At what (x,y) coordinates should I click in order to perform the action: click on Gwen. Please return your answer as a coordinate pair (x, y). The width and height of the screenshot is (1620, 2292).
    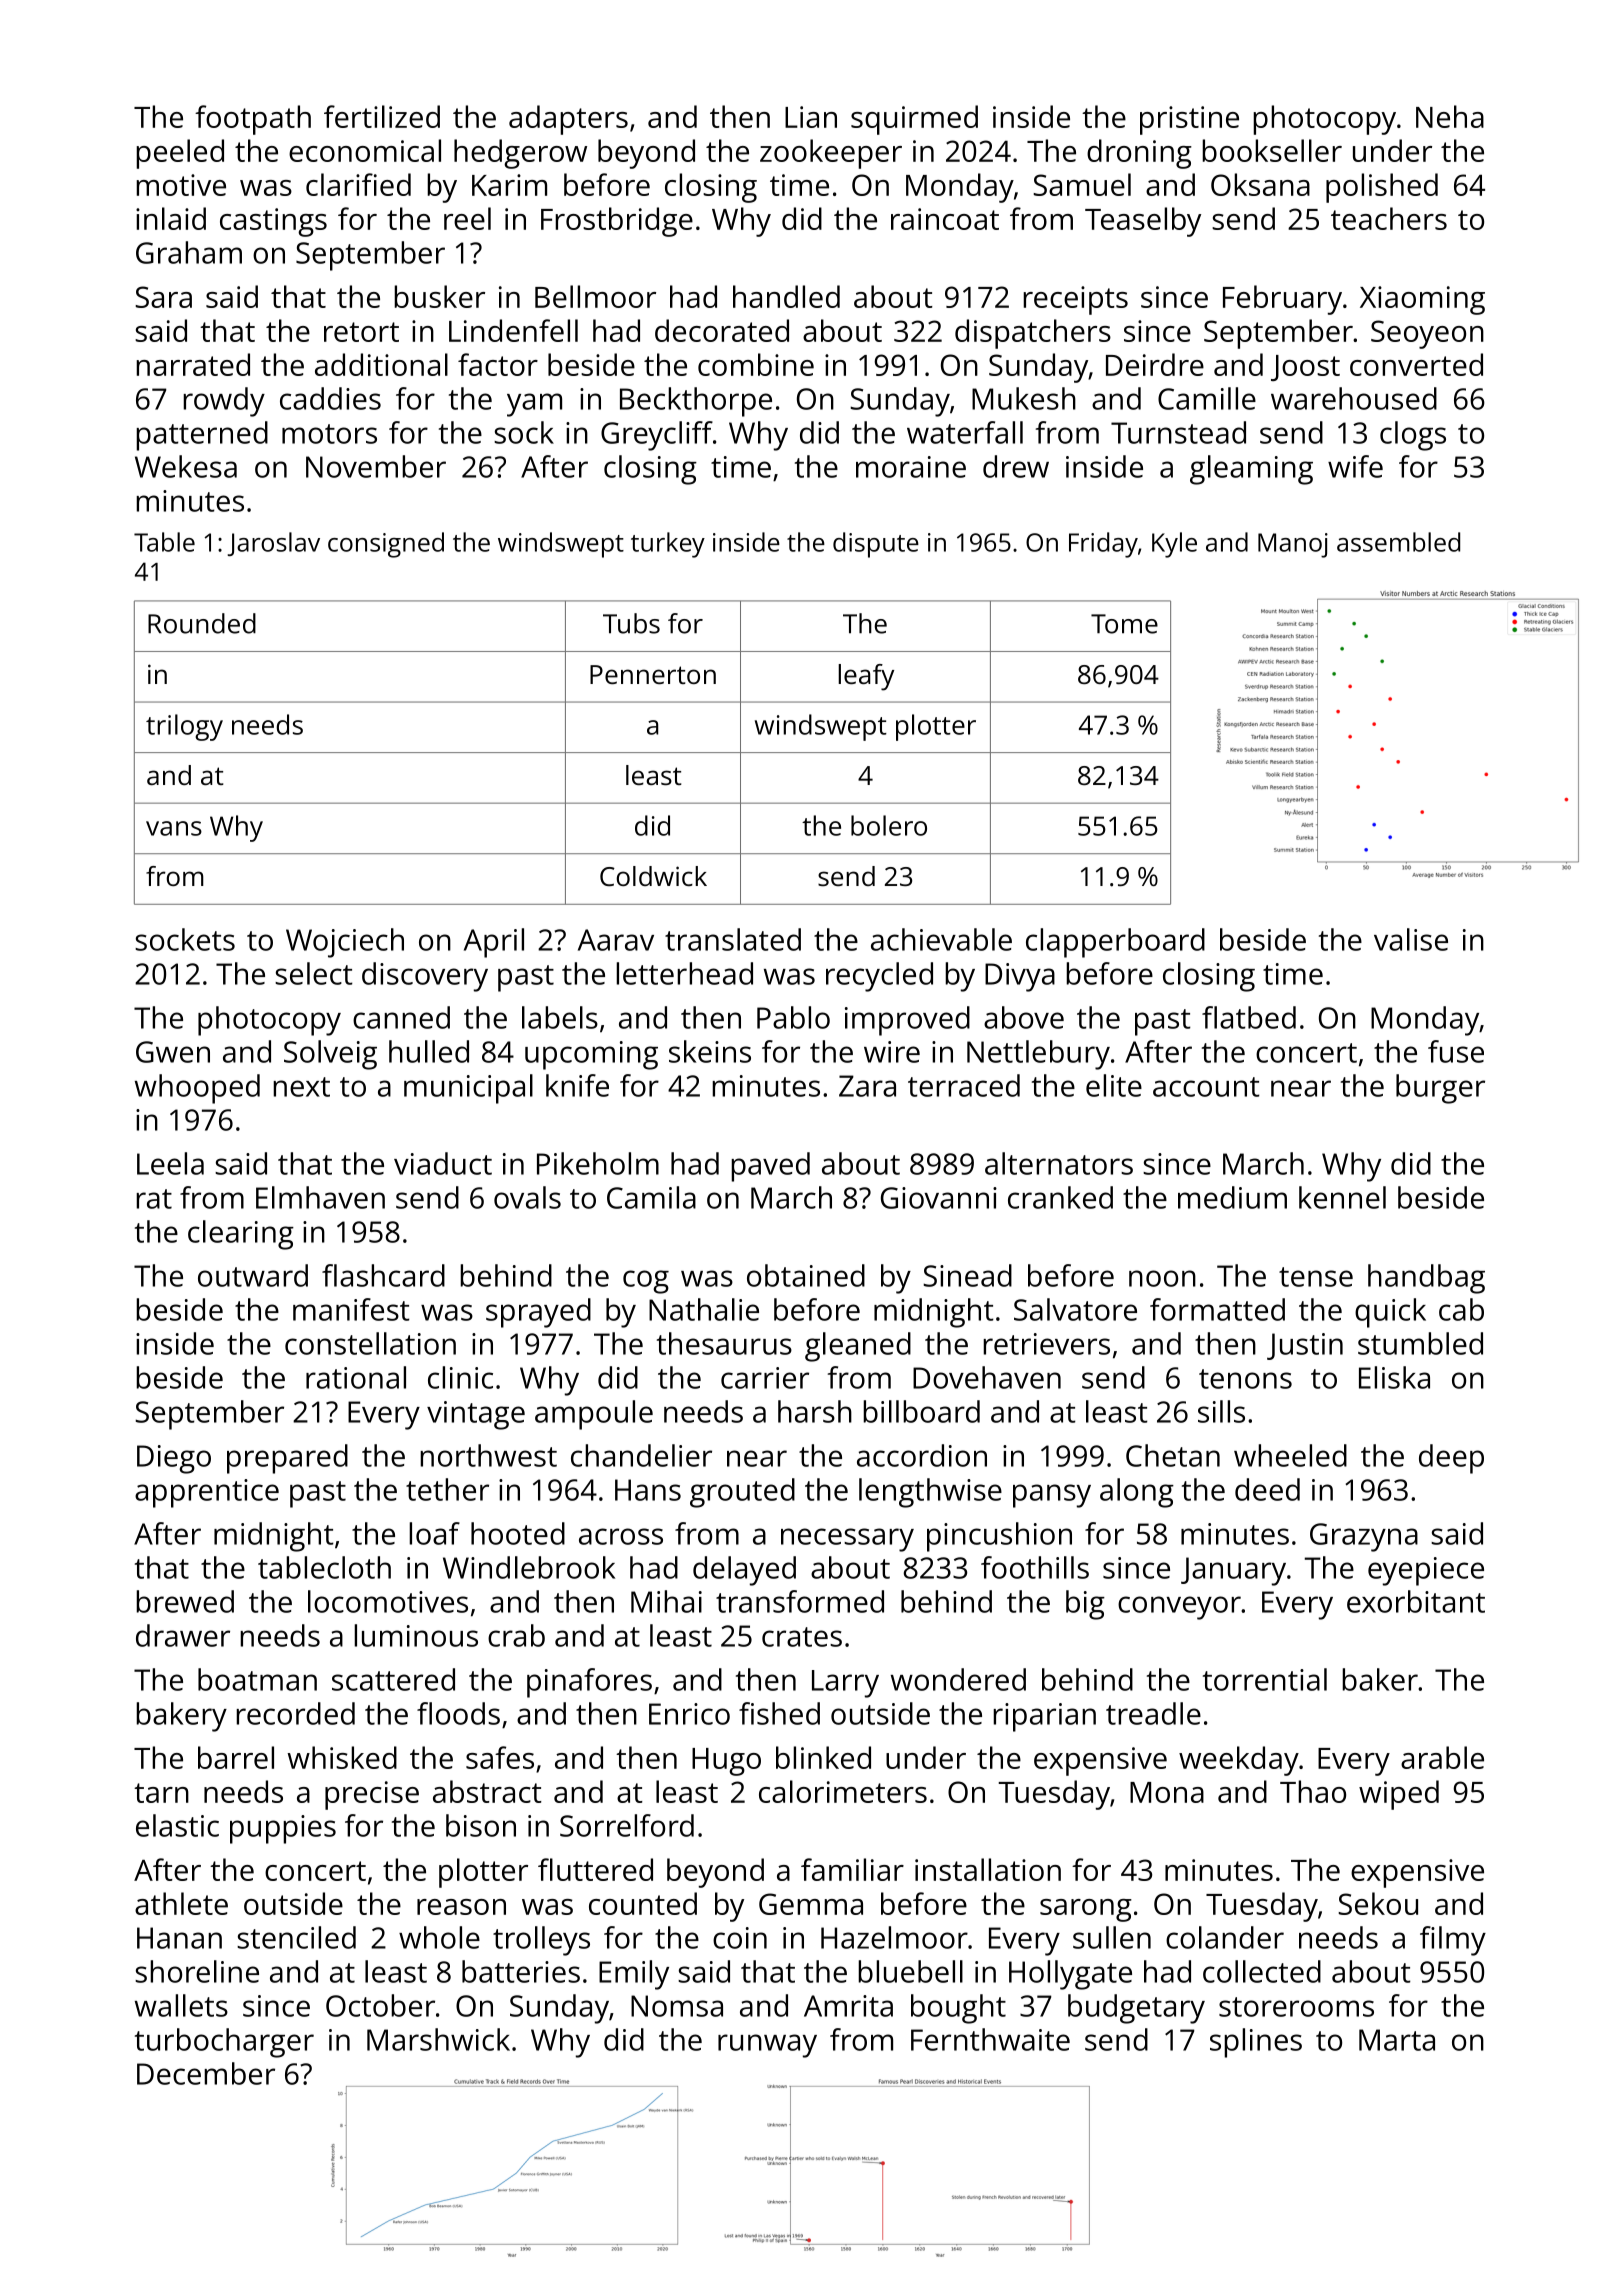
    Looking at the image, I should click on (173, 1052).
